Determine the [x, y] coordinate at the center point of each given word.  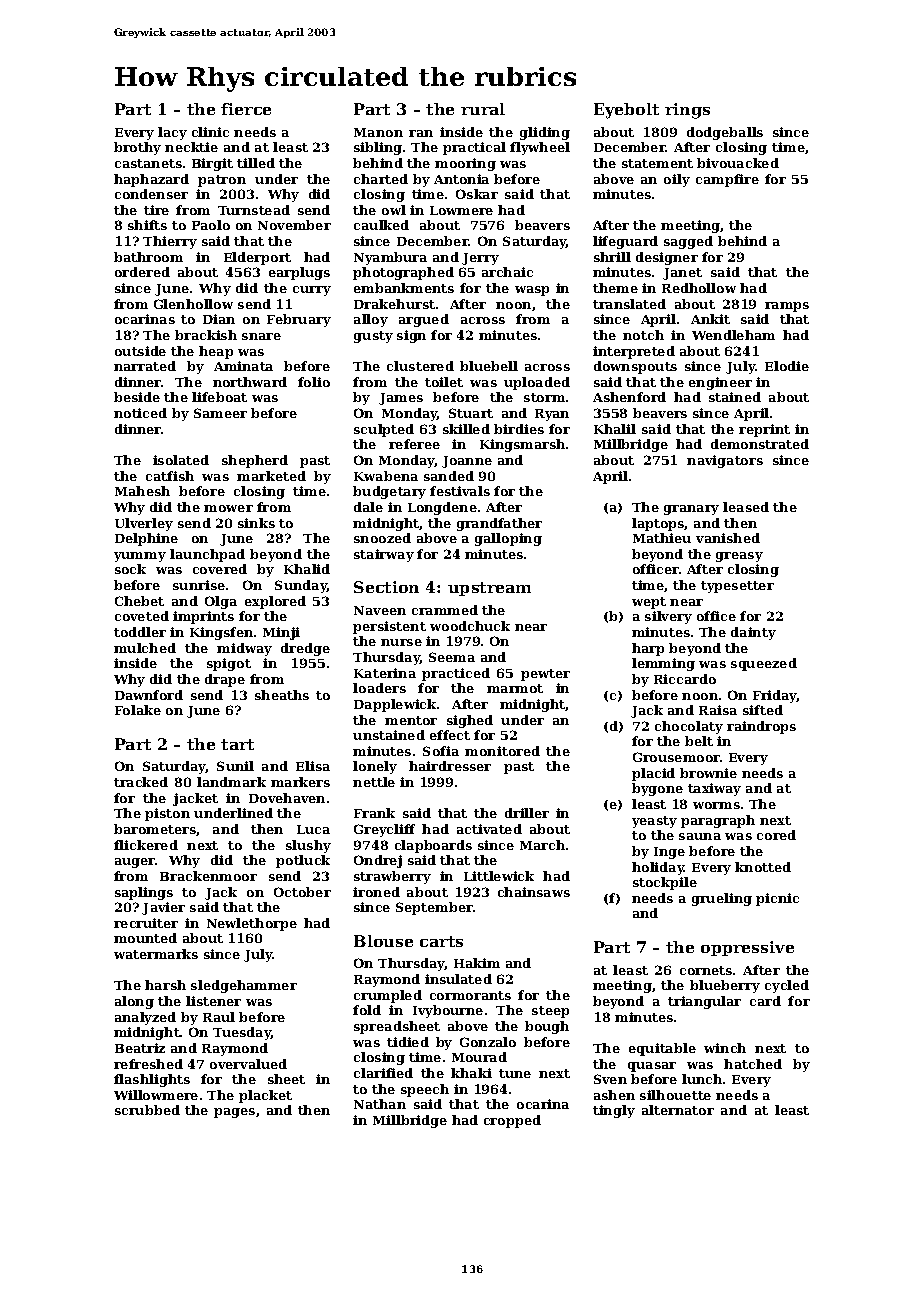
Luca [313, 829]
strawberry [392, 877]
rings [687, 111]
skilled [466, 429]
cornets [706, 970]
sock [130, 569]
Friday [775, 696]
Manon [378, 132]
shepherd [255, 461]
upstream [489, 589]
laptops [658, 524]
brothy [137, 148]
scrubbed [147, 1110]
